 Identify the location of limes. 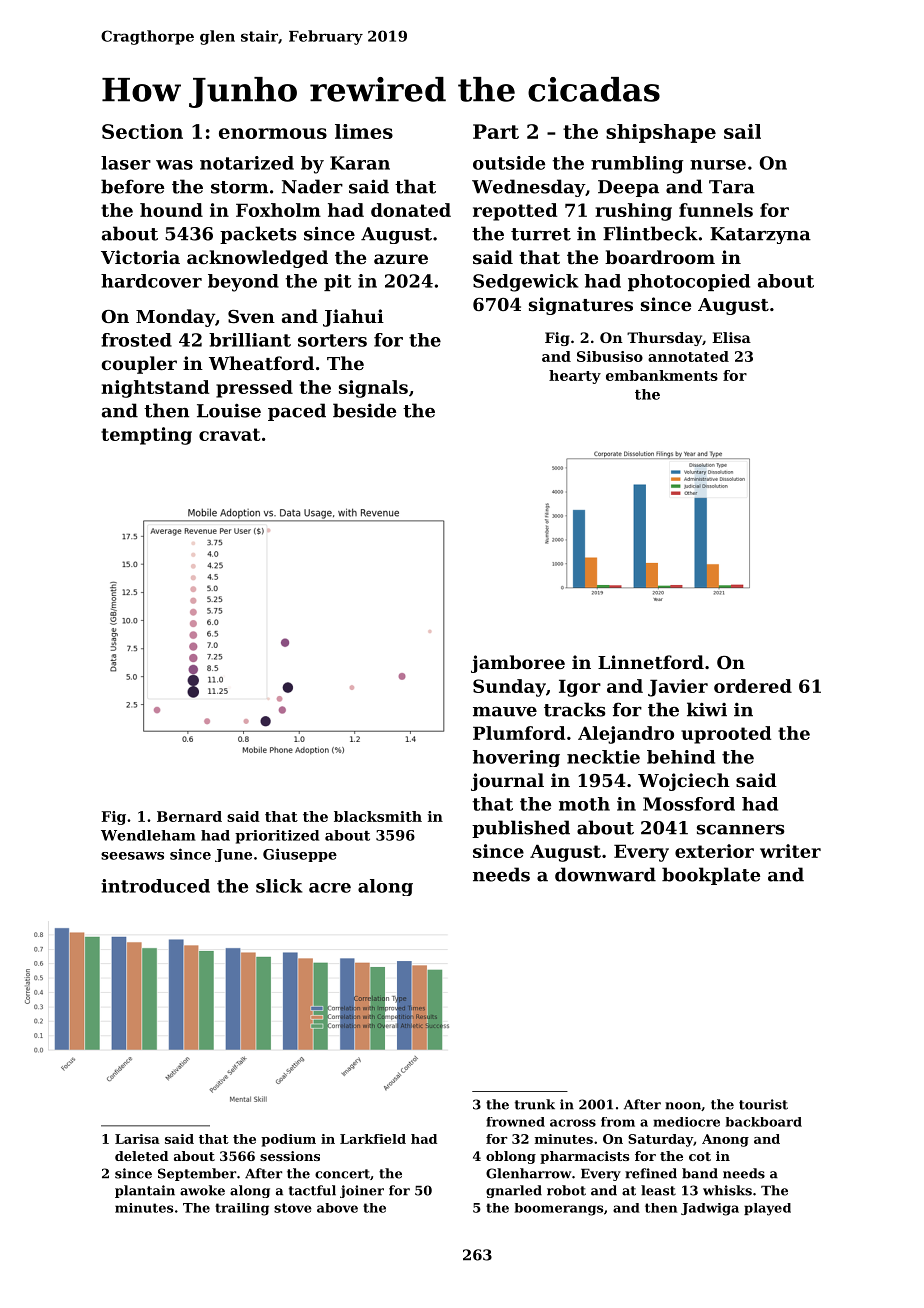
(364, 131).
